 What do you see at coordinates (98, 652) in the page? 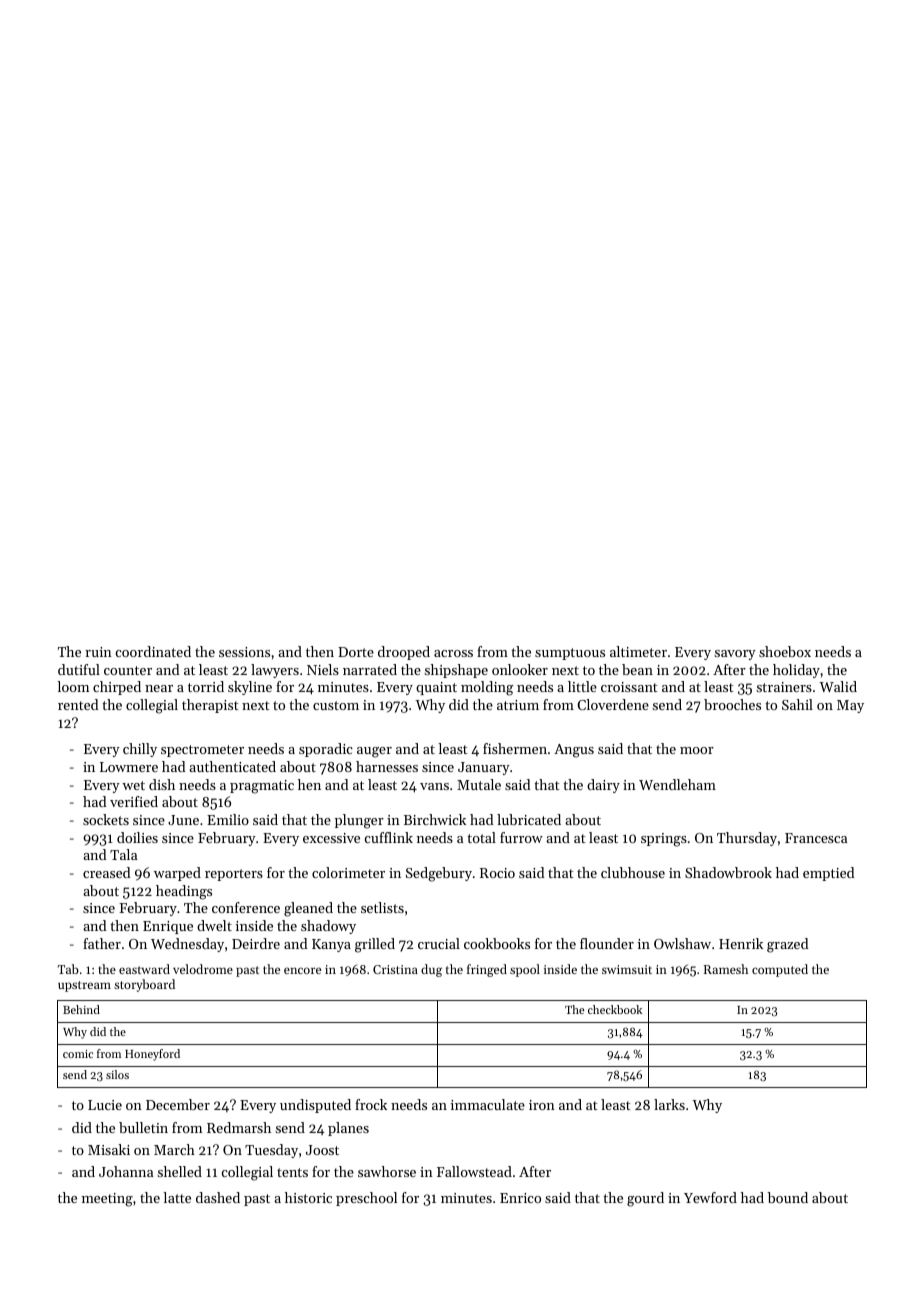
I see `ruin` at bounding box center [98, 652].
